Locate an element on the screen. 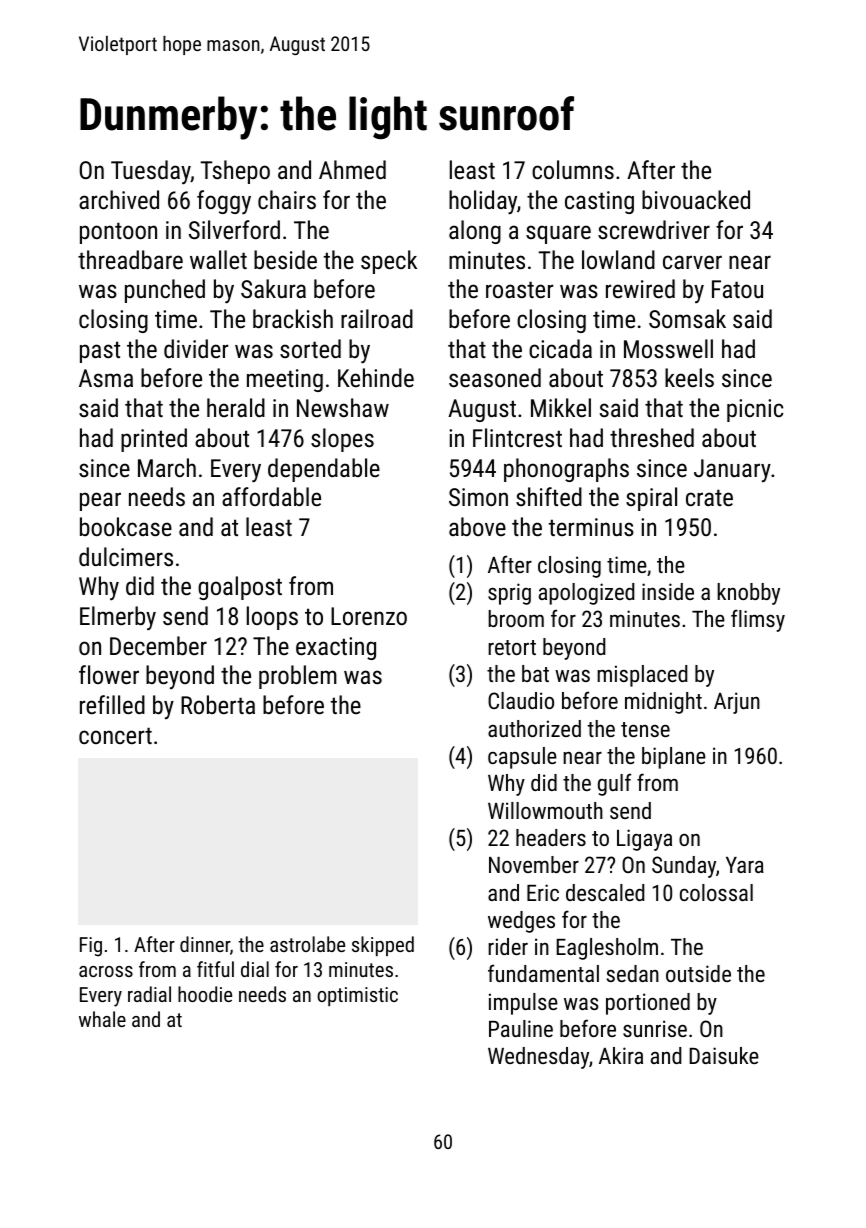  roaster is located at coordinates (520, 289).
